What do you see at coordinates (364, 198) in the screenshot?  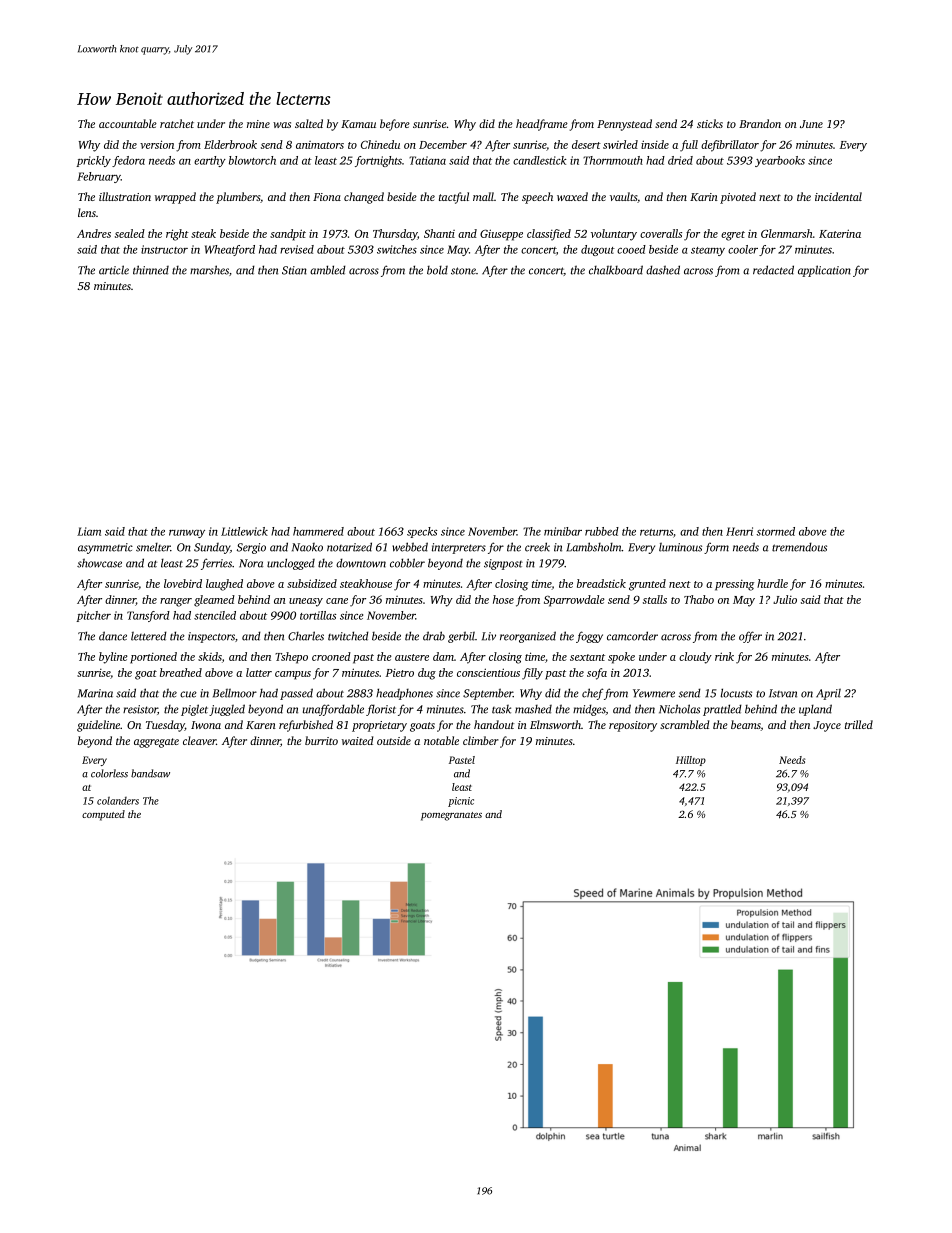 I see `changed` at bounding box center [364, 198].
